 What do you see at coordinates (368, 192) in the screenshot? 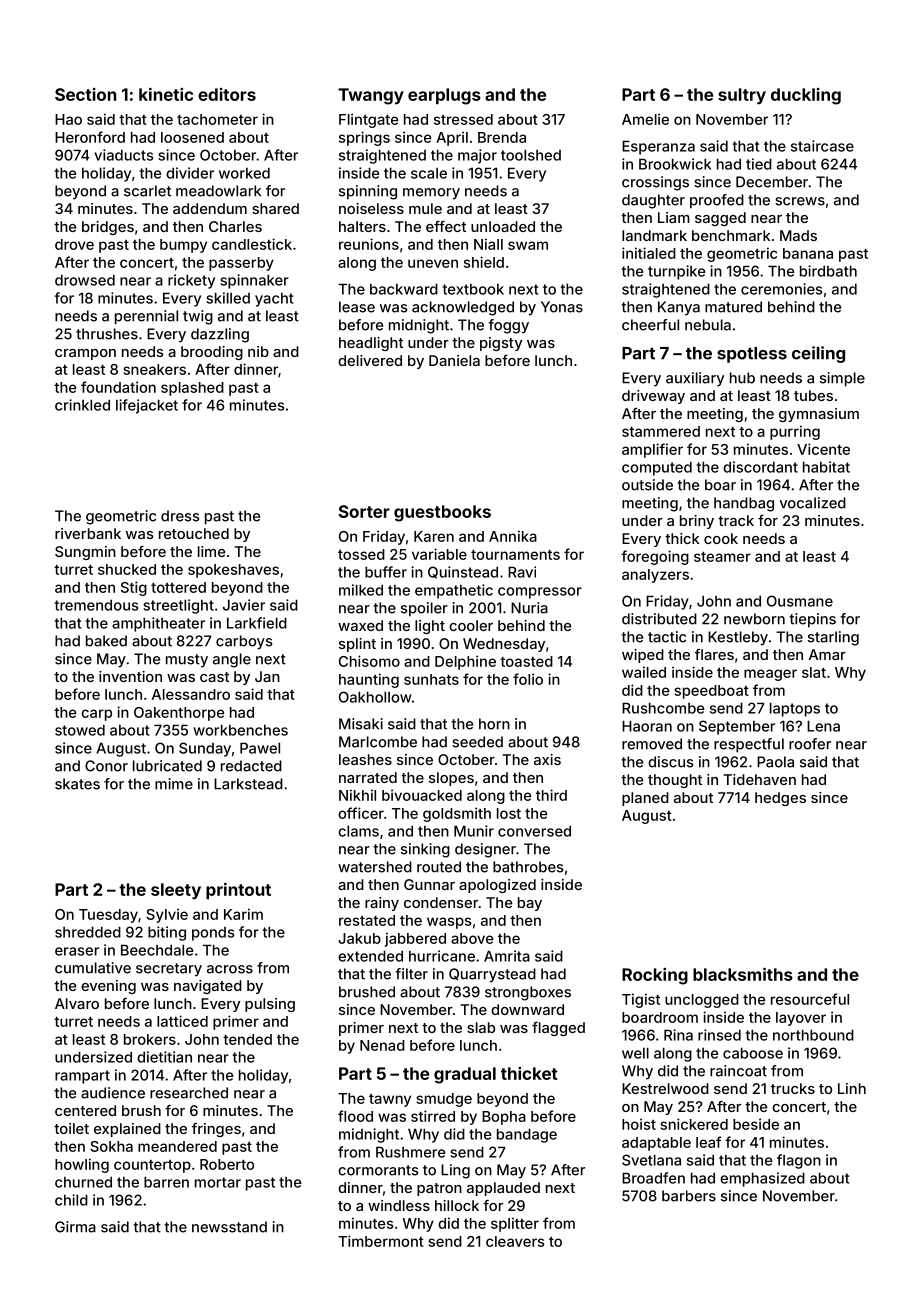
I see `spinning` at bounding box center [368, 192].
